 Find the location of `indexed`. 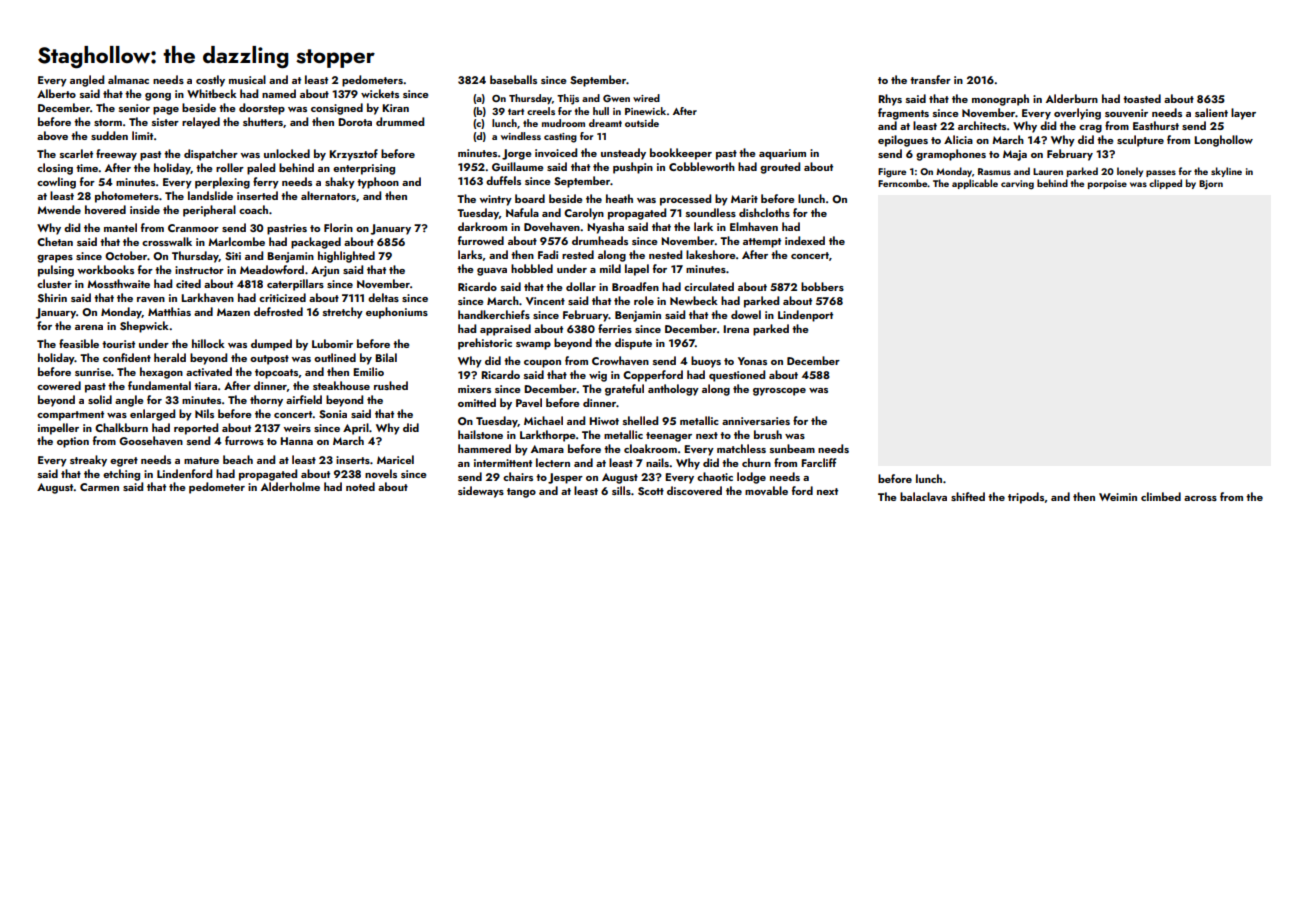

indexed is located at coordinates (805, 240).
